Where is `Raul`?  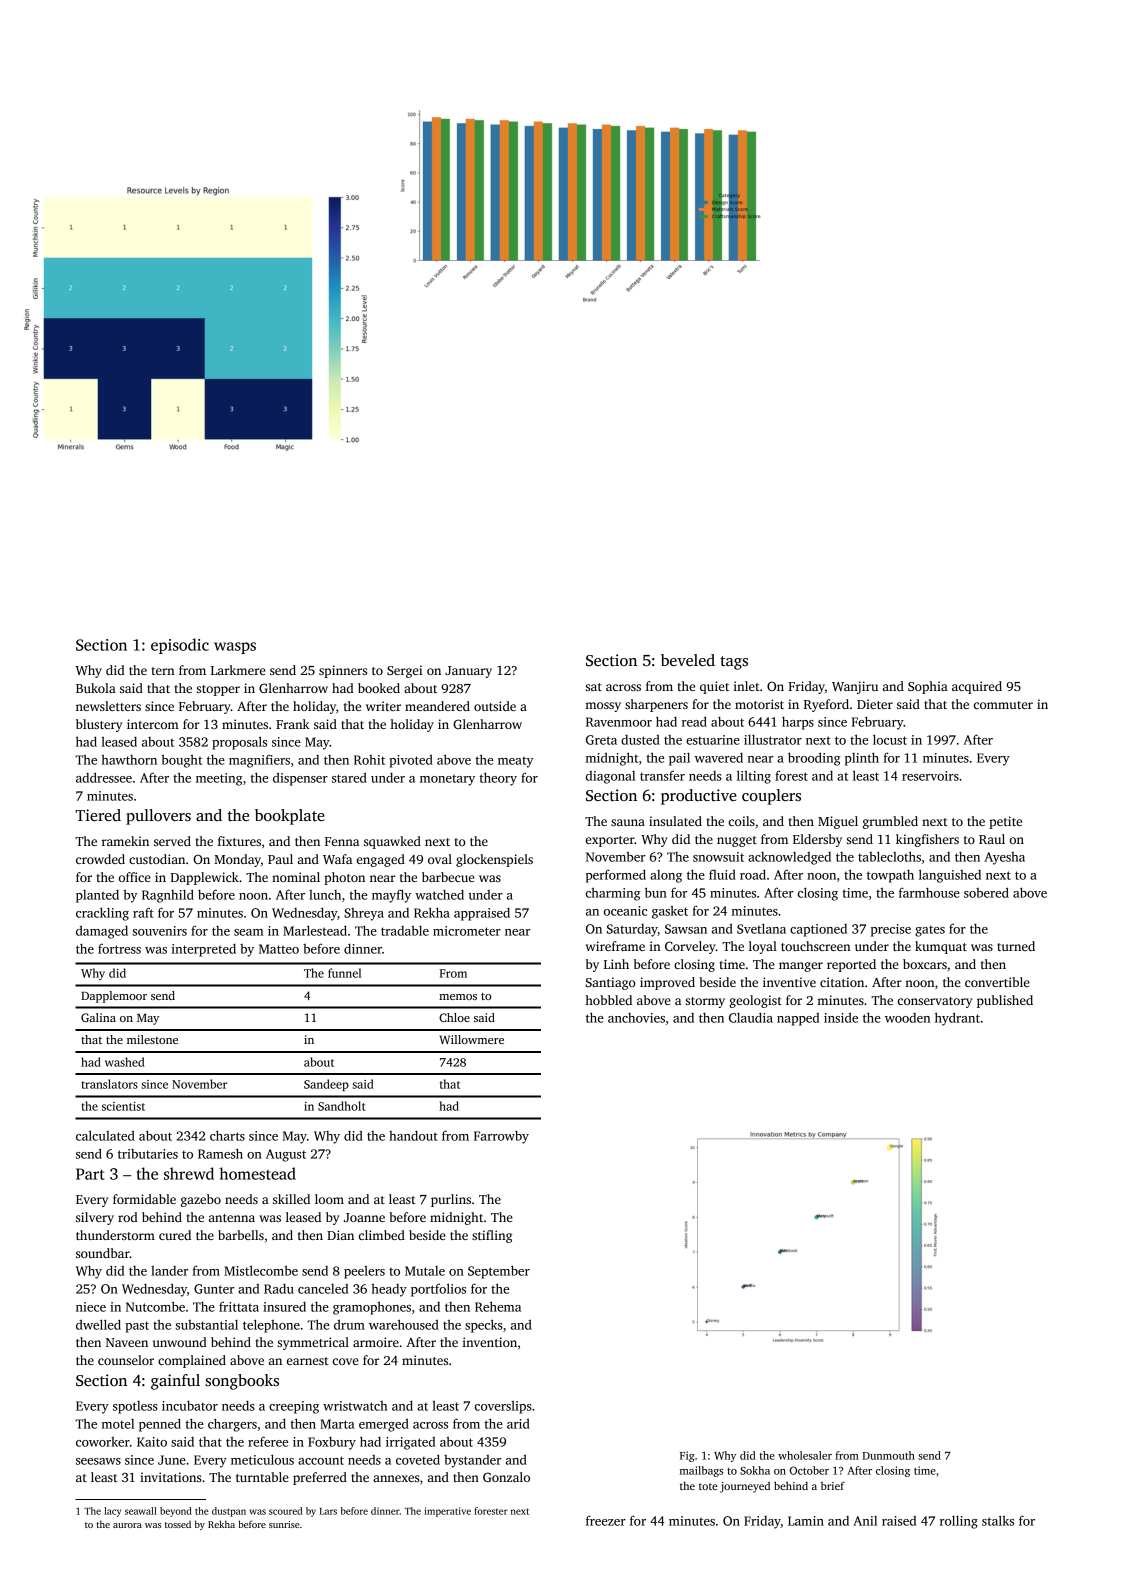 Raul is located at coordinates (992, 839).
